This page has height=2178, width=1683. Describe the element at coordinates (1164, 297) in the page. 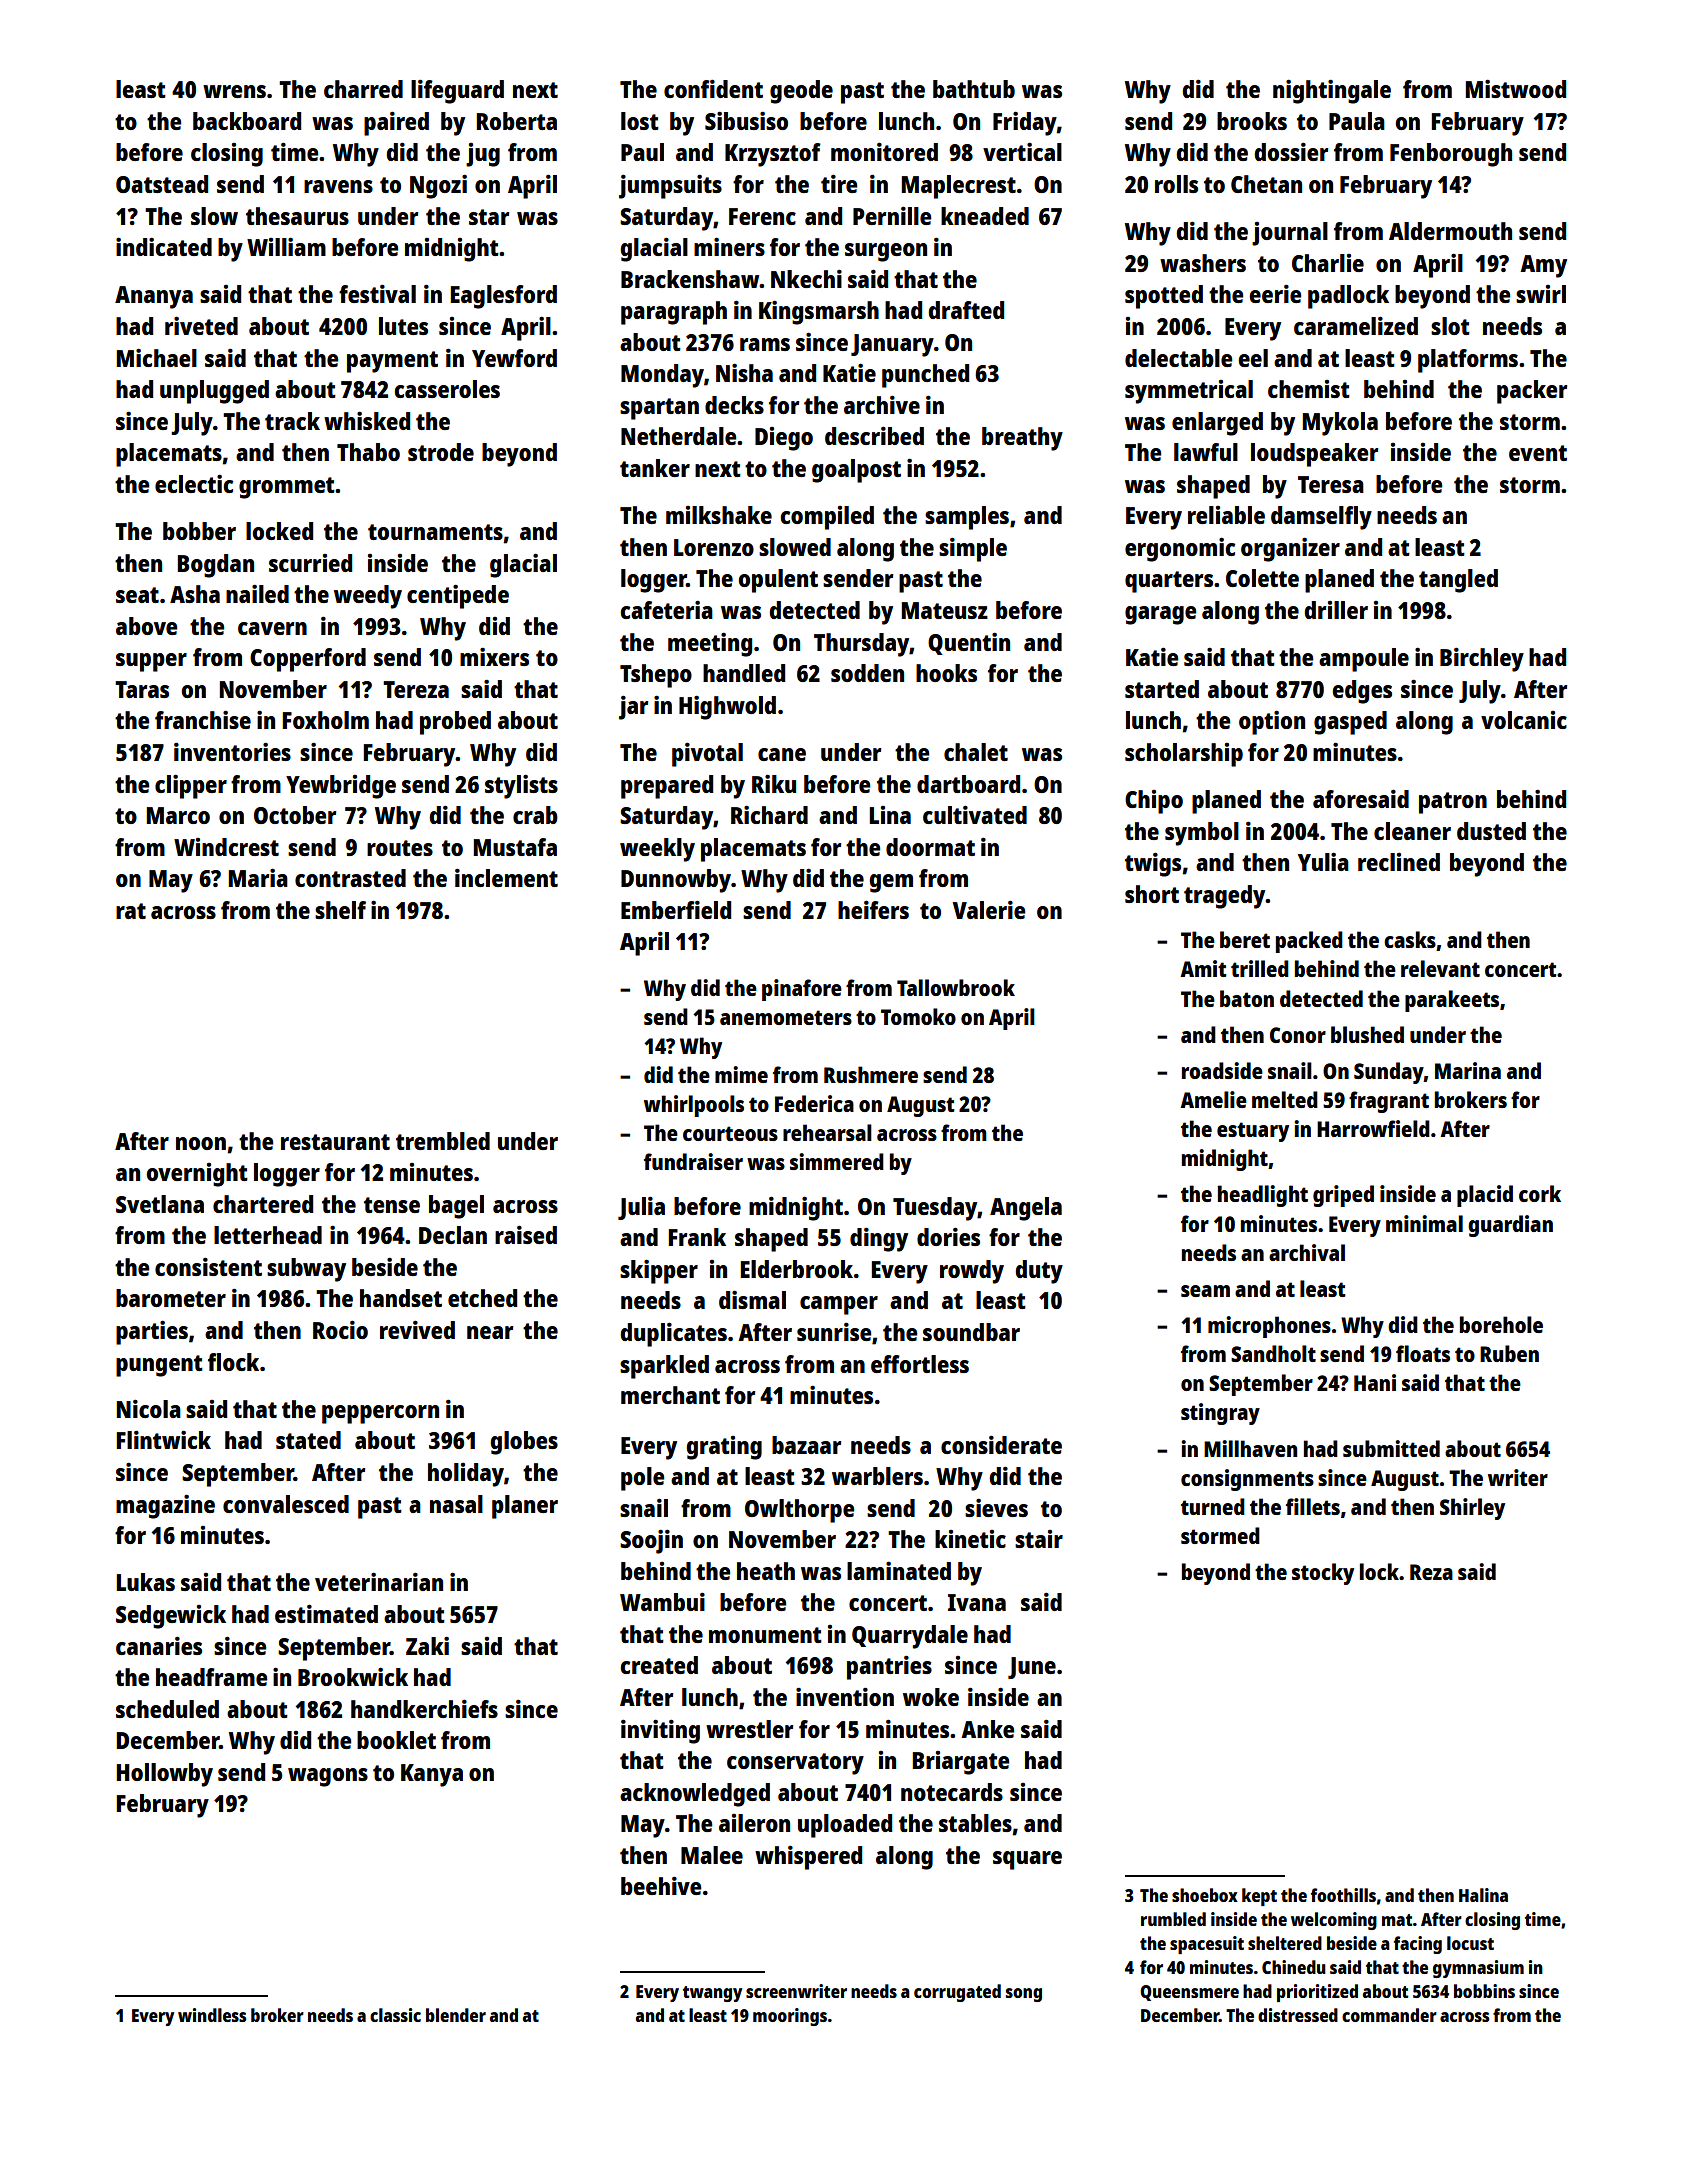

I see `spotted` at that location.
